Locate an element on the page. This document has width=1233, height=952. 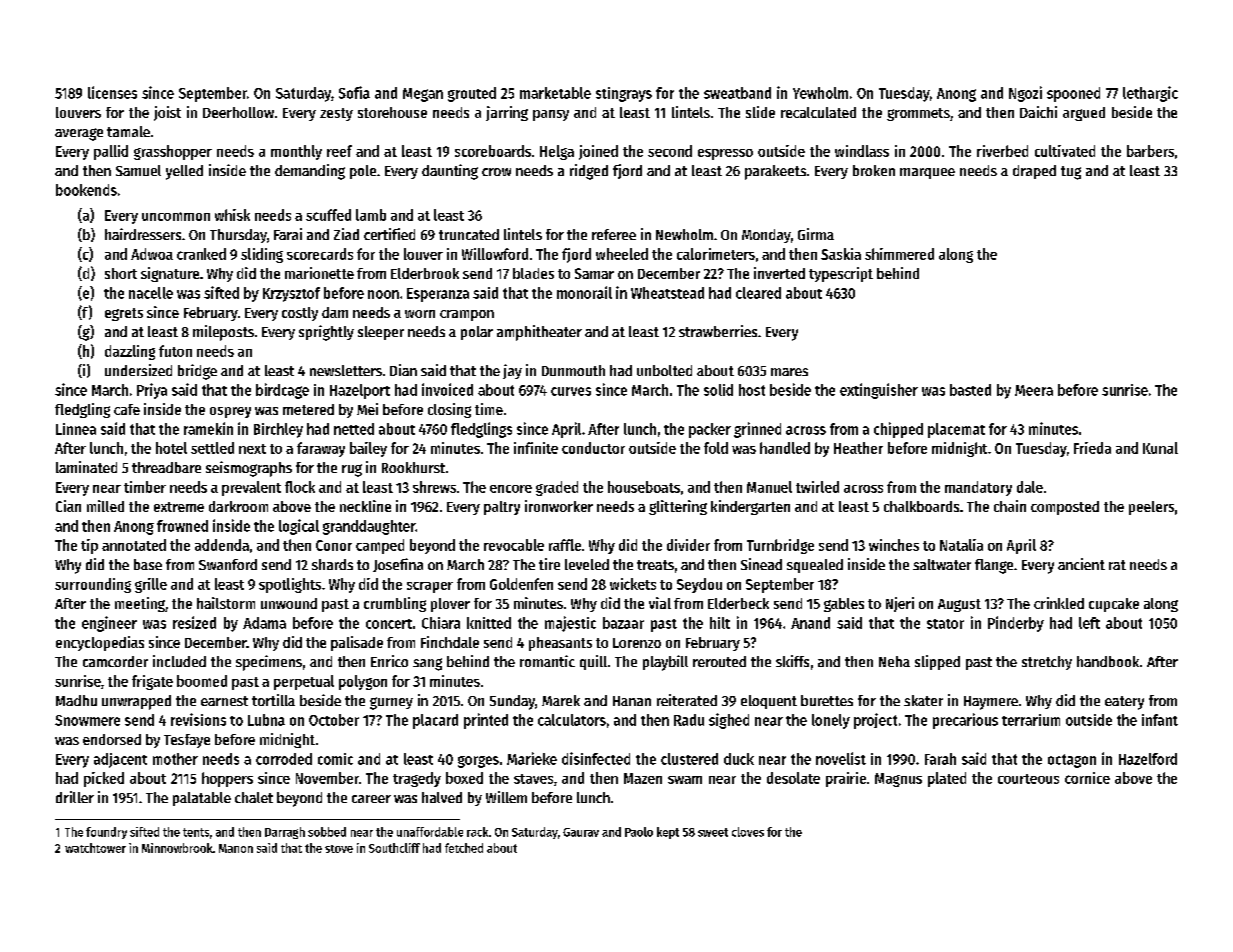
ancient is located at coordinates (1081, 564).
